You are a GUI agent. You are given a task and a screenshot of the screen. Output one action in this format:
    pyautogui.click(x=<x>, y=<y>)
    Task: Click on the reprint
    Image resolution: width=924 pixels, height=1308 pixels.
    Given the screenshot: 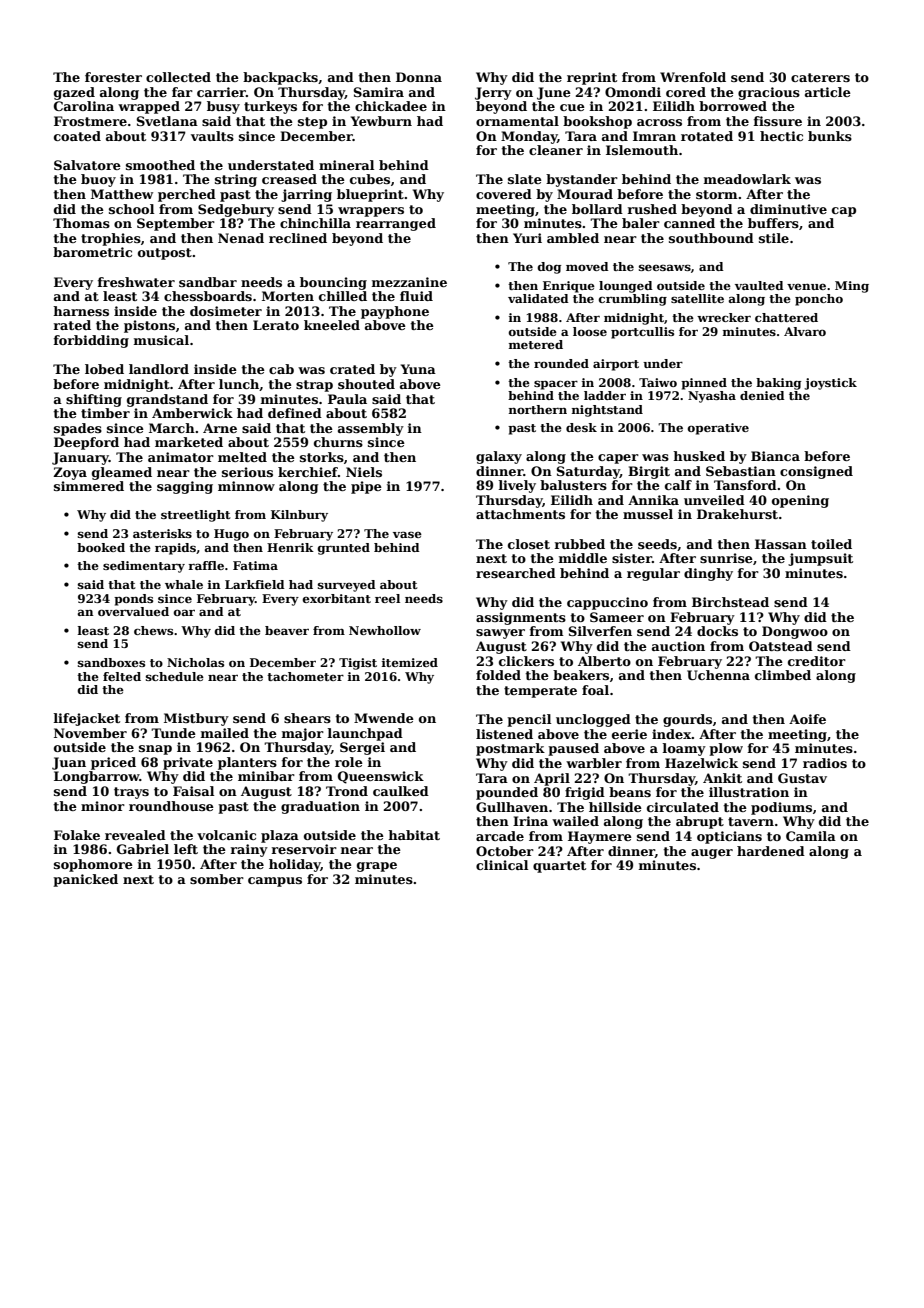 What is the action you would take?
    pyautogui.click(x=592, y=78)
